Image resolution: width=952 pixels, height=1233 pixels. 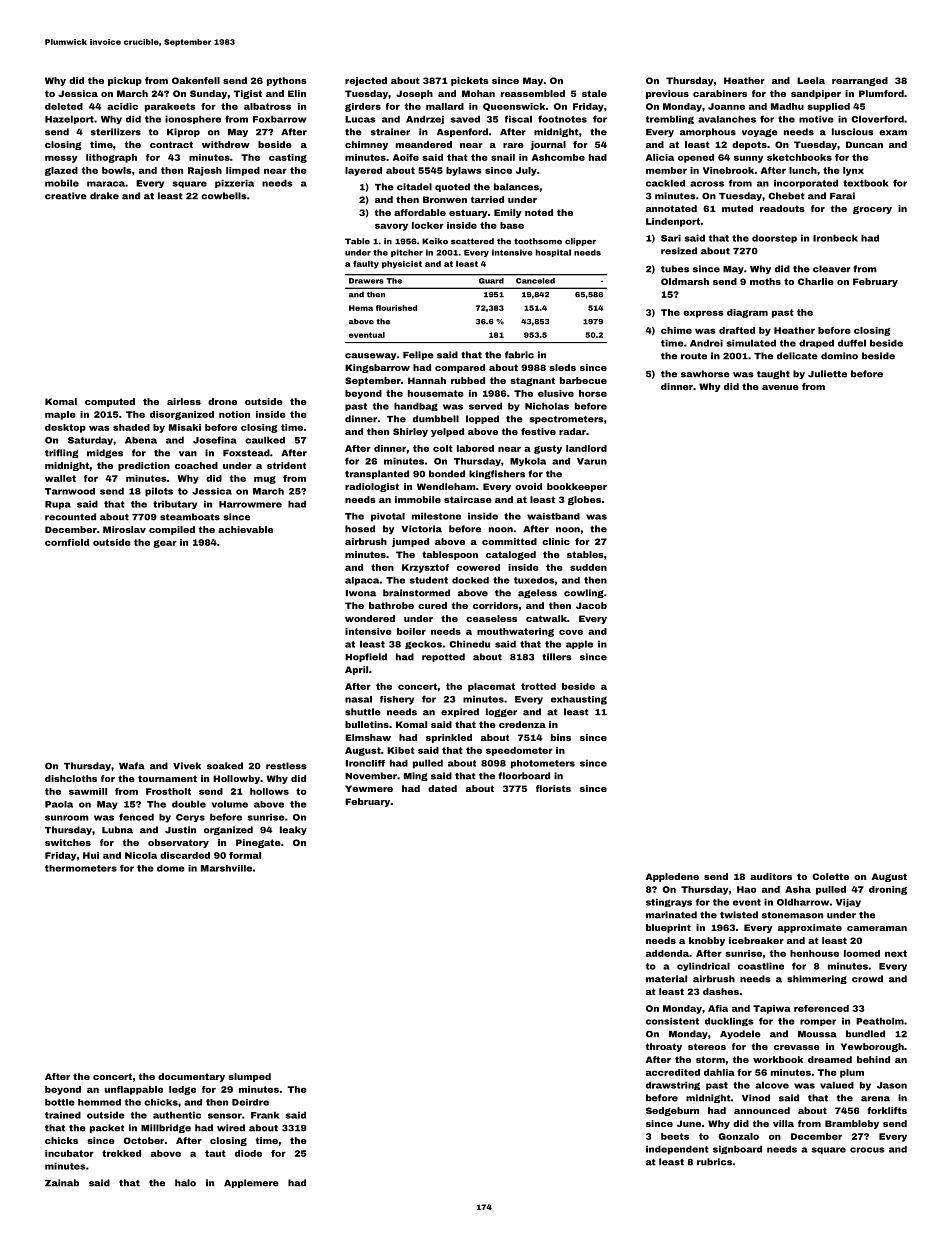 What do you see at coordinates (827, 374) in the screenshot?
I see `Juliette` at bounding box center [827, 374].
